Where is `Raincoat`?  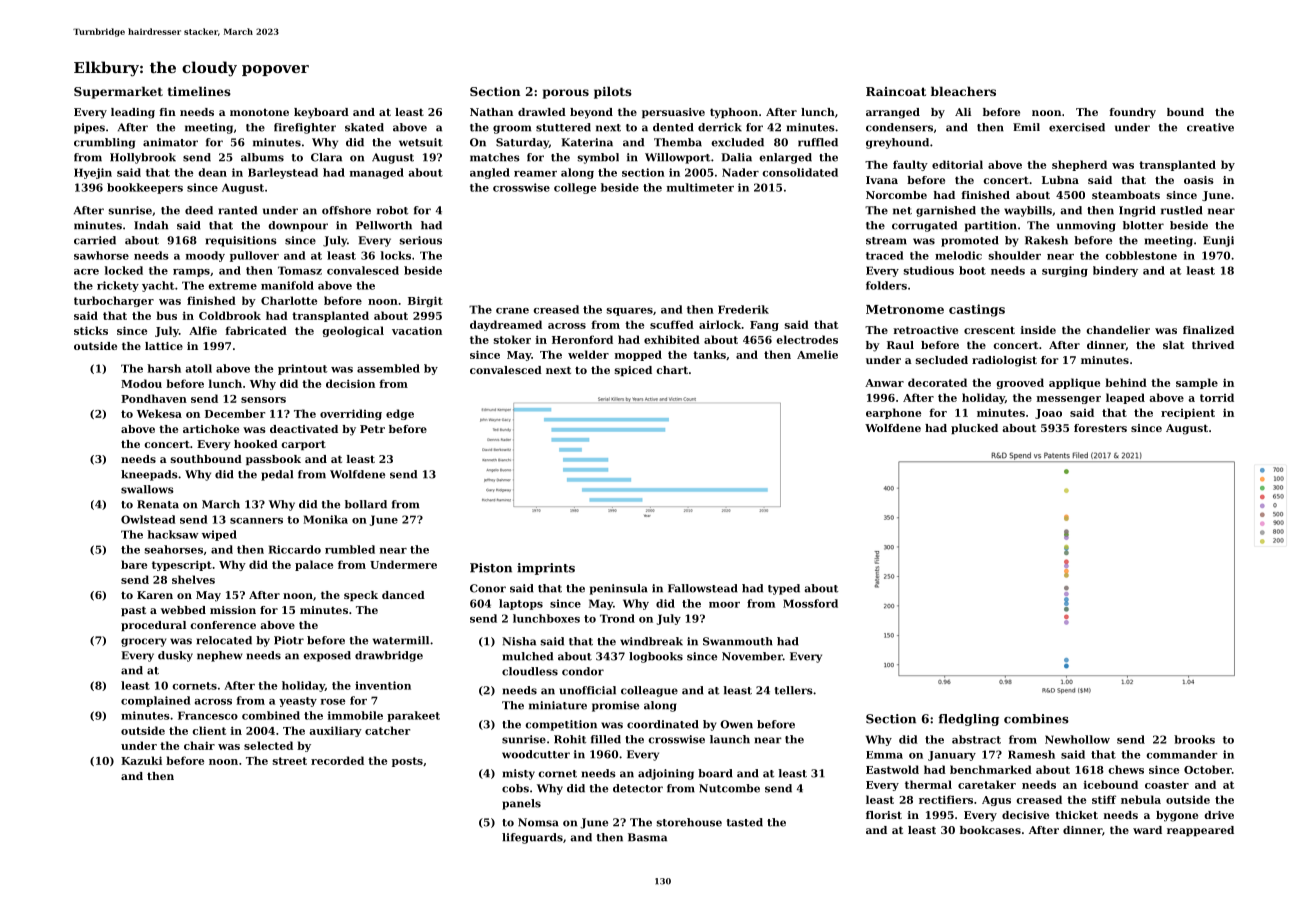
Raincoat is located at coordinates (896, 91).
